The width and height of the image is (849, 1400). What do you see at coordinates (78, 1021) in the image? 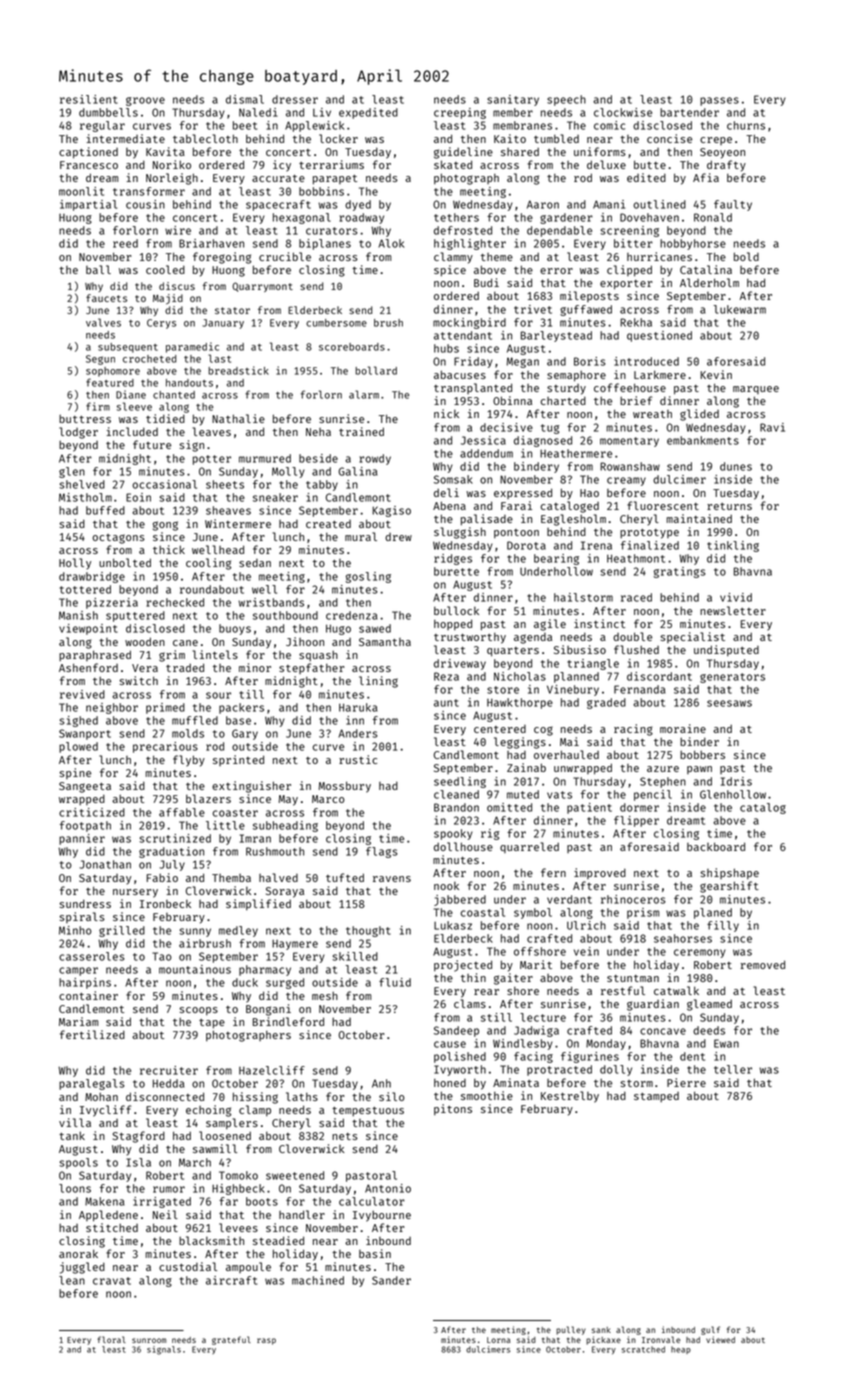
I see `Mariam` at bounding box center [78, 1021].
